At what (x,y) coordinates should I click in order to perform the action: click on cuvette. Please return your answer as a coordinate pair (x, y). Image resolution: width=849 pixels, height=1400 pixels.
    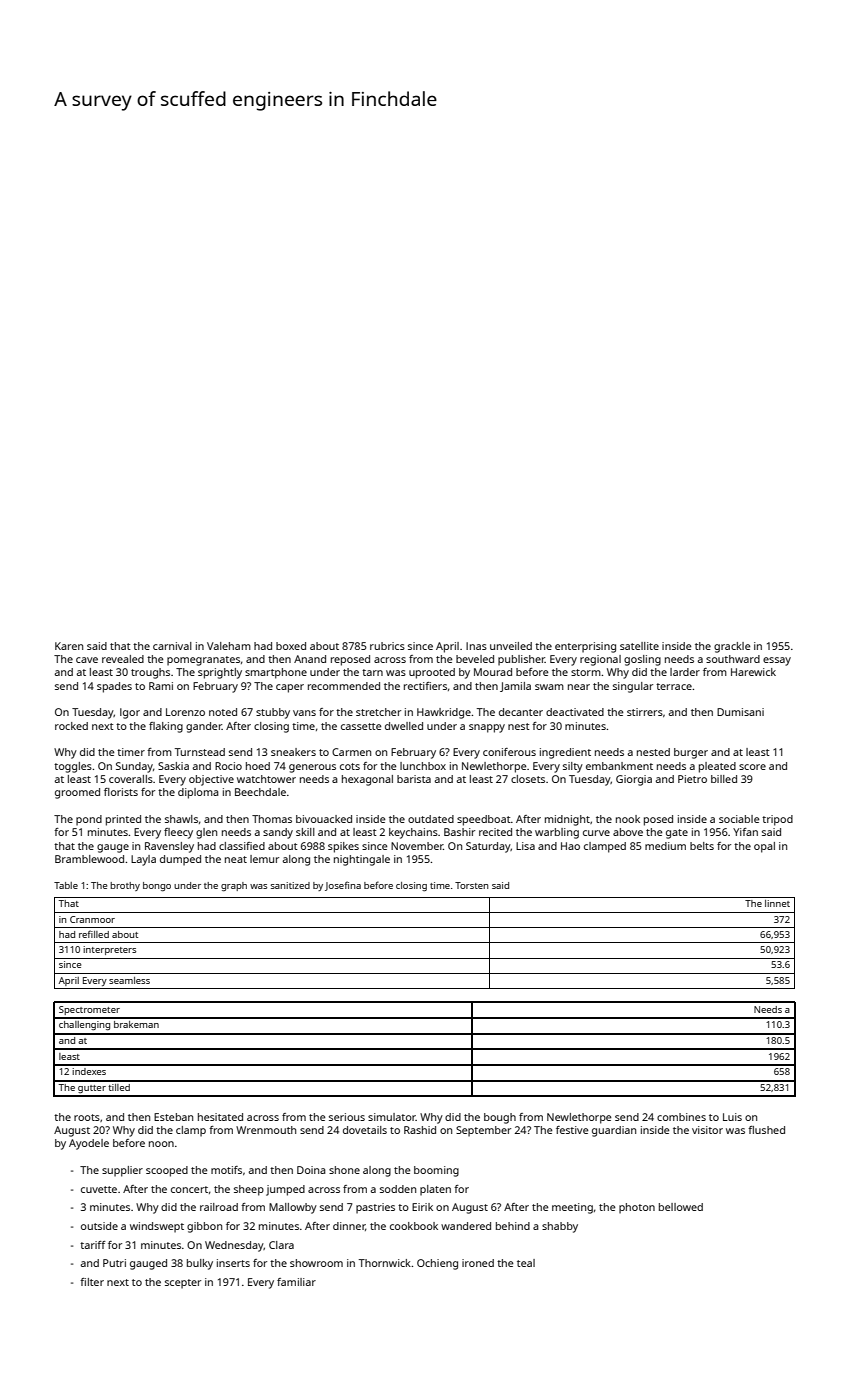
    Looking at the image, I should click on (99, 1189).
